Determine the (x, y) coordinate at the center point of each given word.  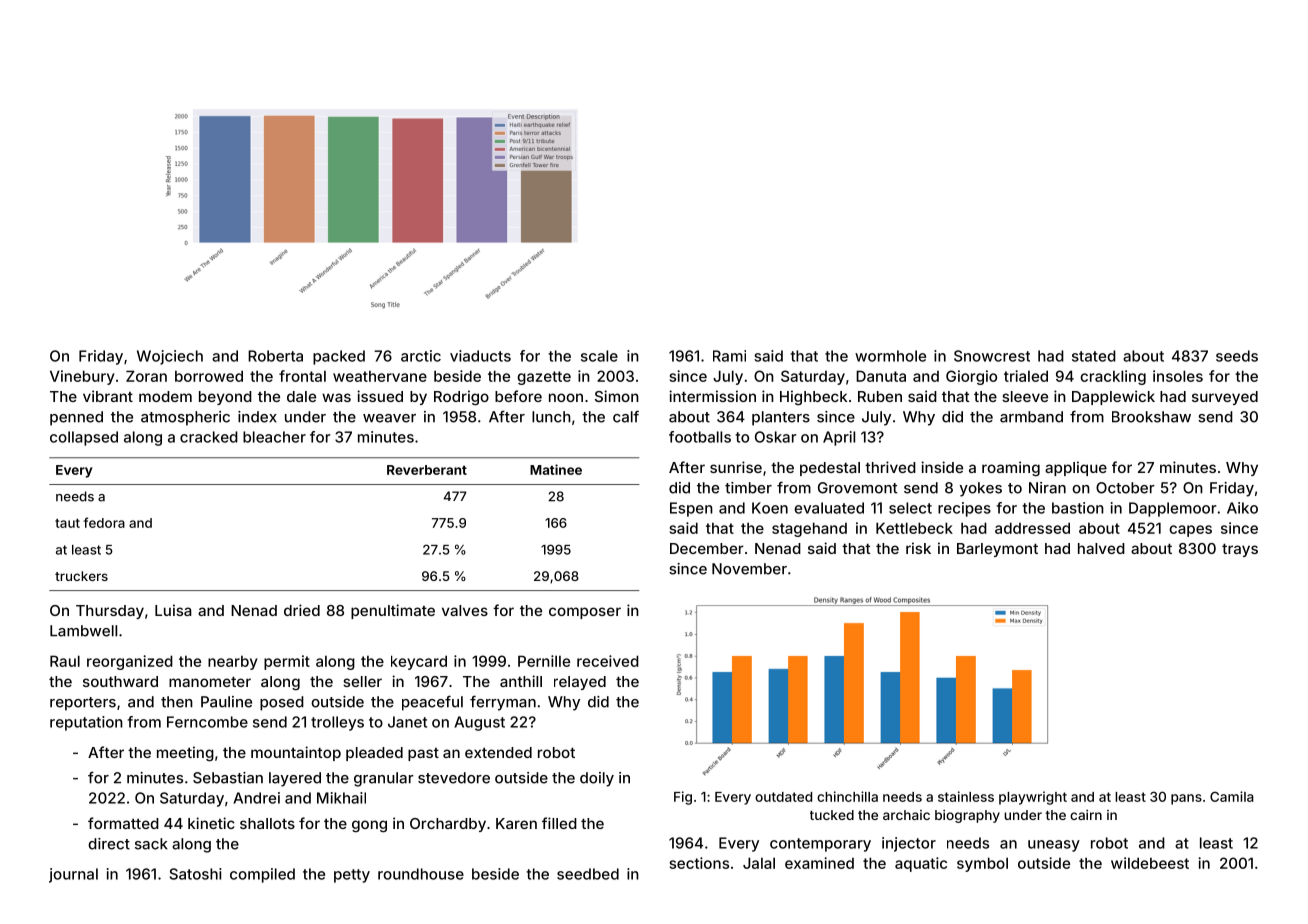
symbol (982, 864)
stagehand (809, 529)
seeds (1237, 356)
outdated (783, 797)
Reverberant (427, 470)
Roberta (275, 356)
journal (73, 875)
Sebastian (228, 778)
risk (918, 548)
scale (599, 356)
